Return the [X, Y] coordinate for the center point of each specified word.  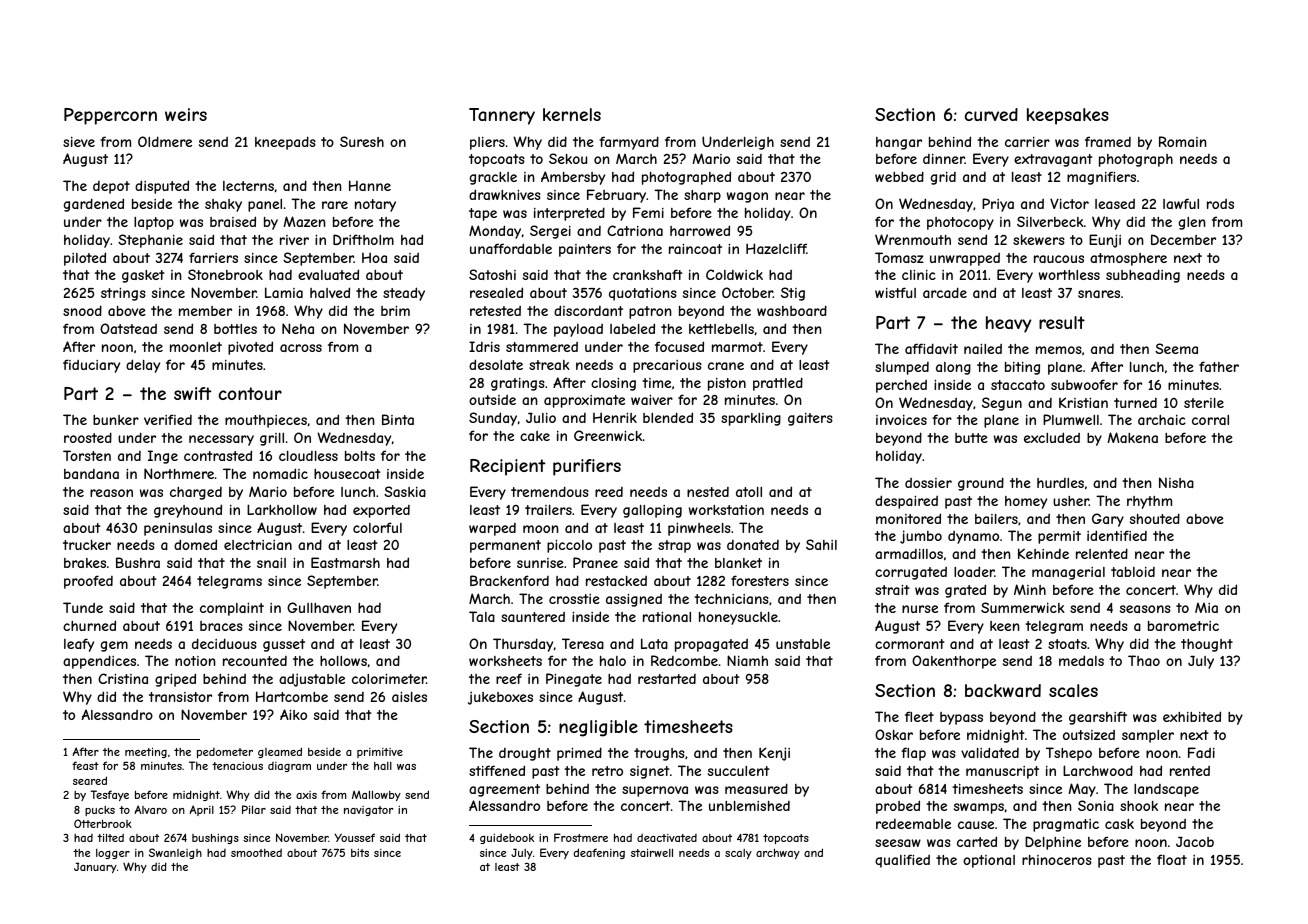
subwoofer [1084, 384]
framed [1108, 141]
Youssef [354, 837]
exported [381, 511]
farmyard [629, 143]
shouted [1155, 518]
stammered [542, 347]
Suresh [362, 141]
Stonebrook [225, 274]
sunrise [540, 563]
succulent [739, 771]
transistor [180, 697]
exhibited [1192, 716]
